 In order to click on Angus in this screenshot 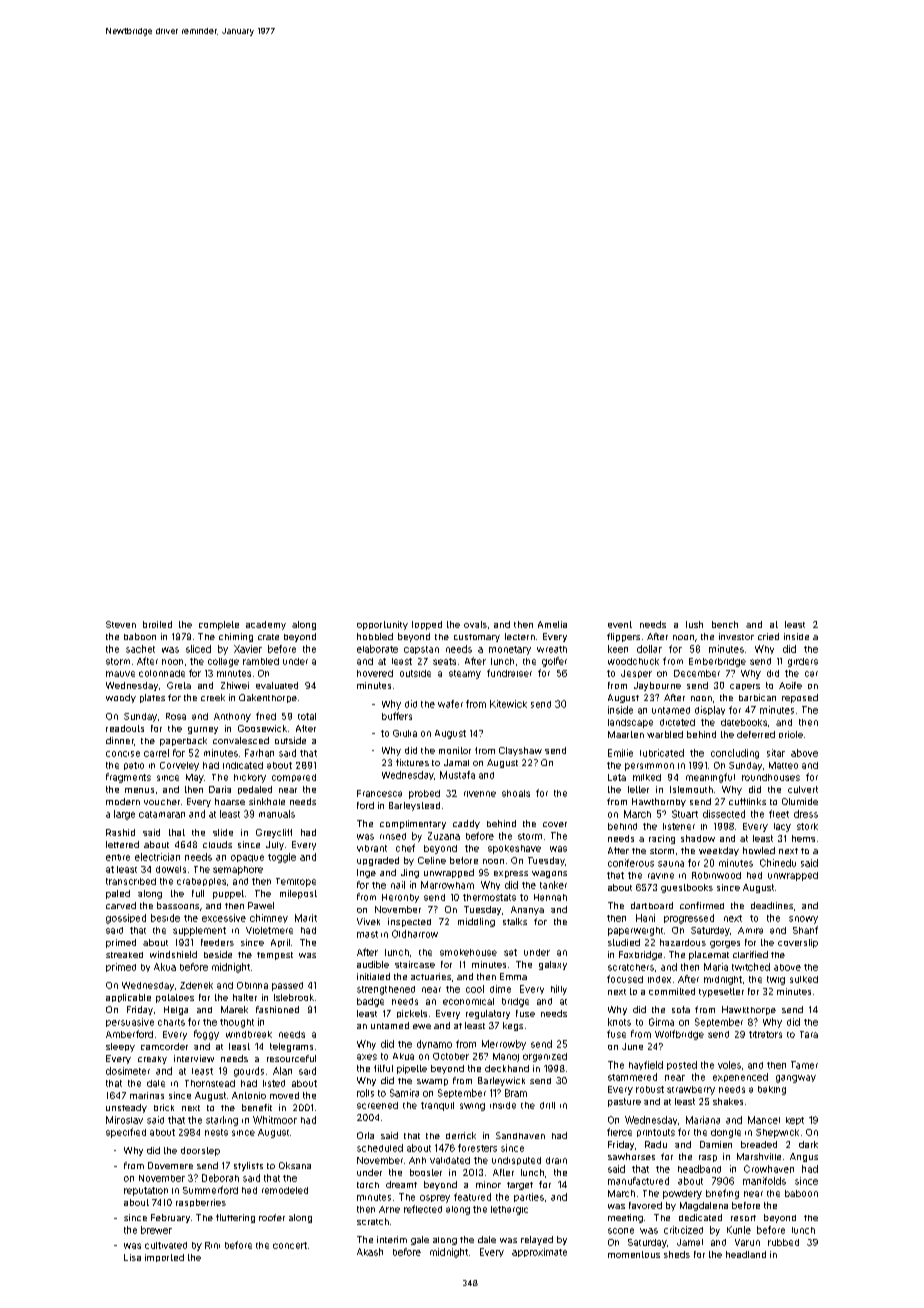, I will do `click(804, 1157)`.
